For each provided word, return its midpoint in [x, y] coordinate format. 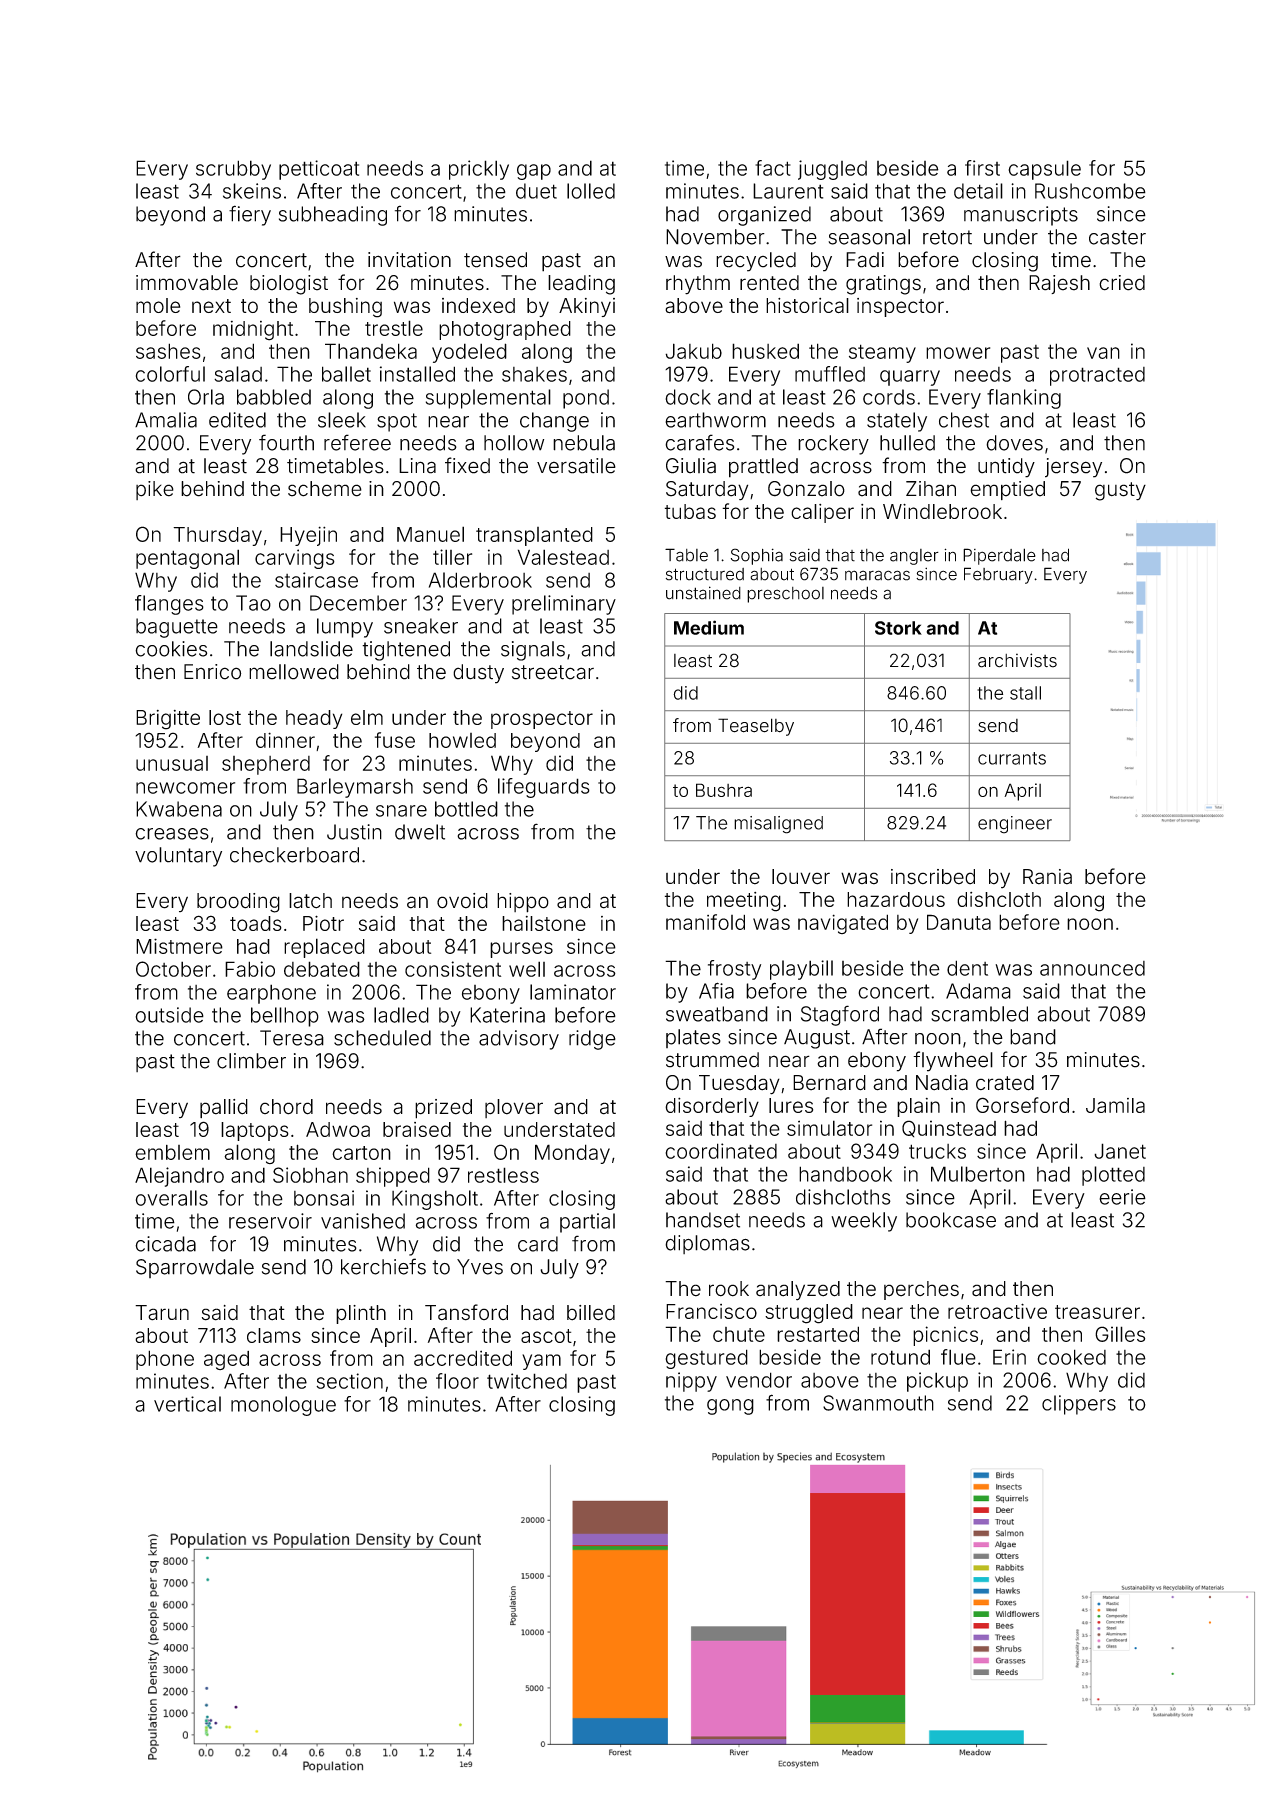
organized [764, 216]
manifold [705, 922]
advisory [519, 1040]
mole [158, 305]
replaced [324, 948]
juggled [832, 170]
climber [251, 1061]
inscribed [933, 877]
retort [947, 237]
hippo [523, 903]
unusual [172, 763]
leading [581, 285]
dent [967, 968]
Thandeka [371, 351]
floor [457, 1381]
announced [1092, 968]
